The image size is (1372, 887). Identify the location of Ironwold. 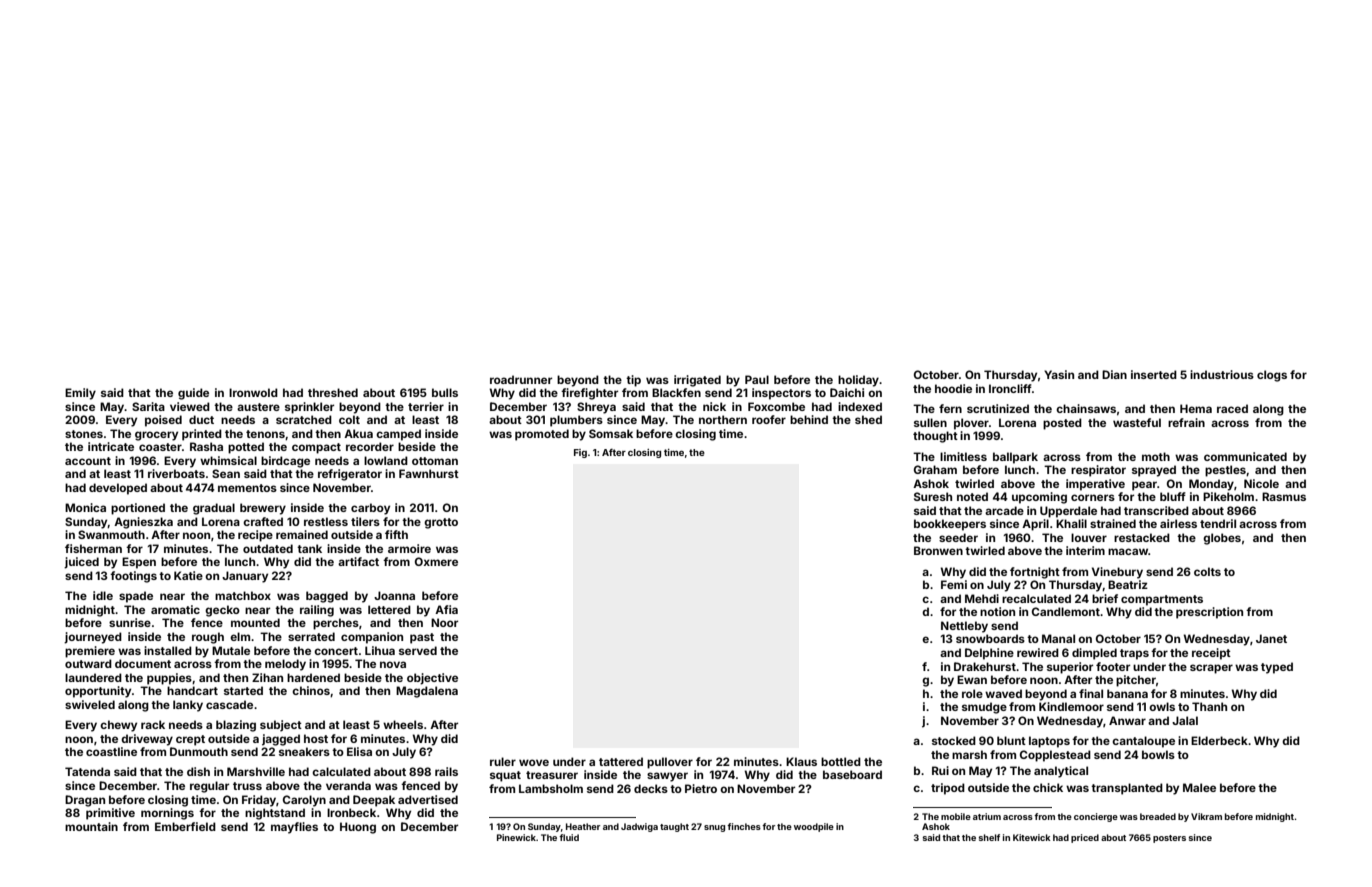
(253, 392).
